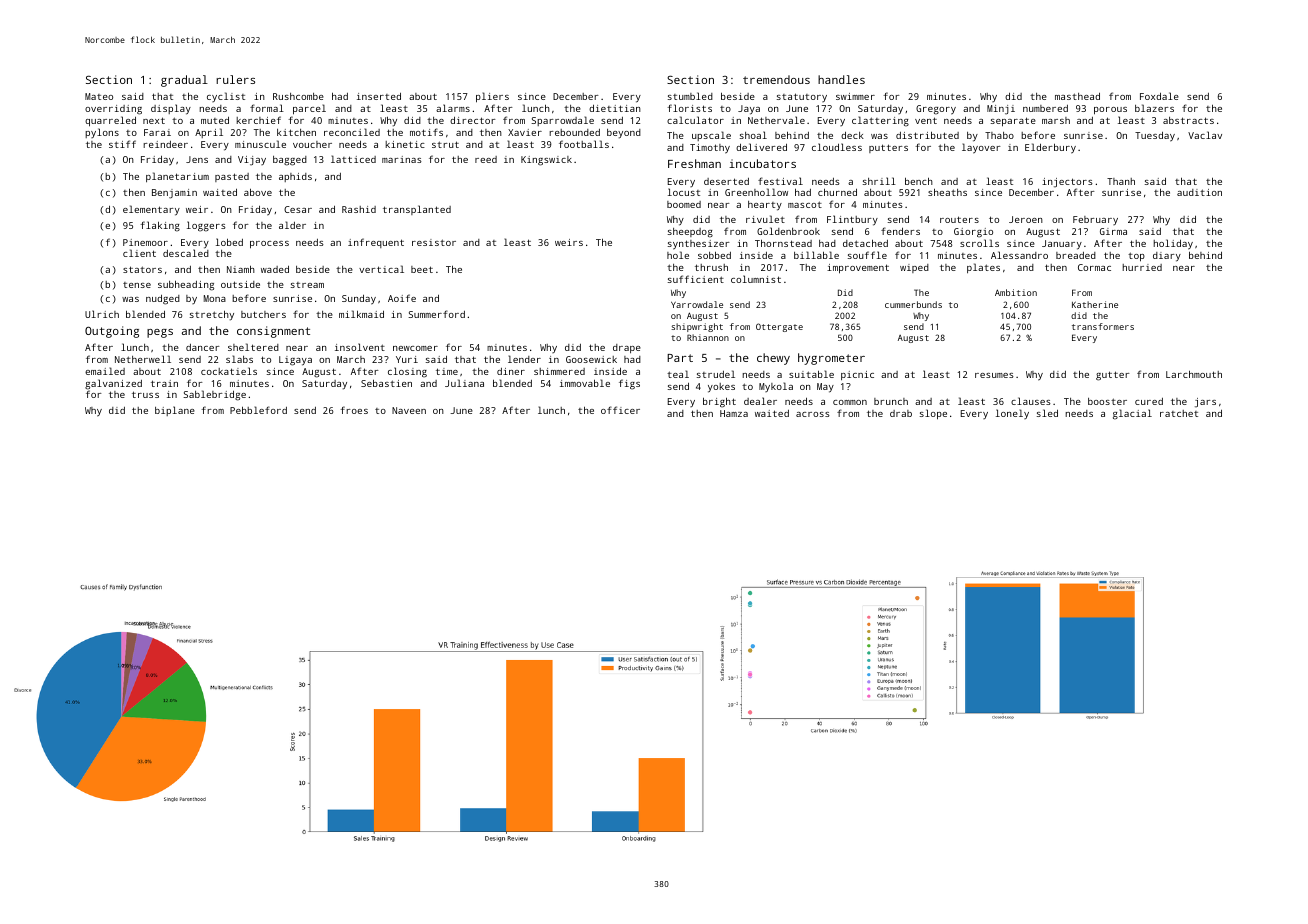 This screenshot has height=924, width=1308. What do you see at coordinates (226, 97) in the screenshot?
I see `cyclist` at bounding box center [226, 97].
